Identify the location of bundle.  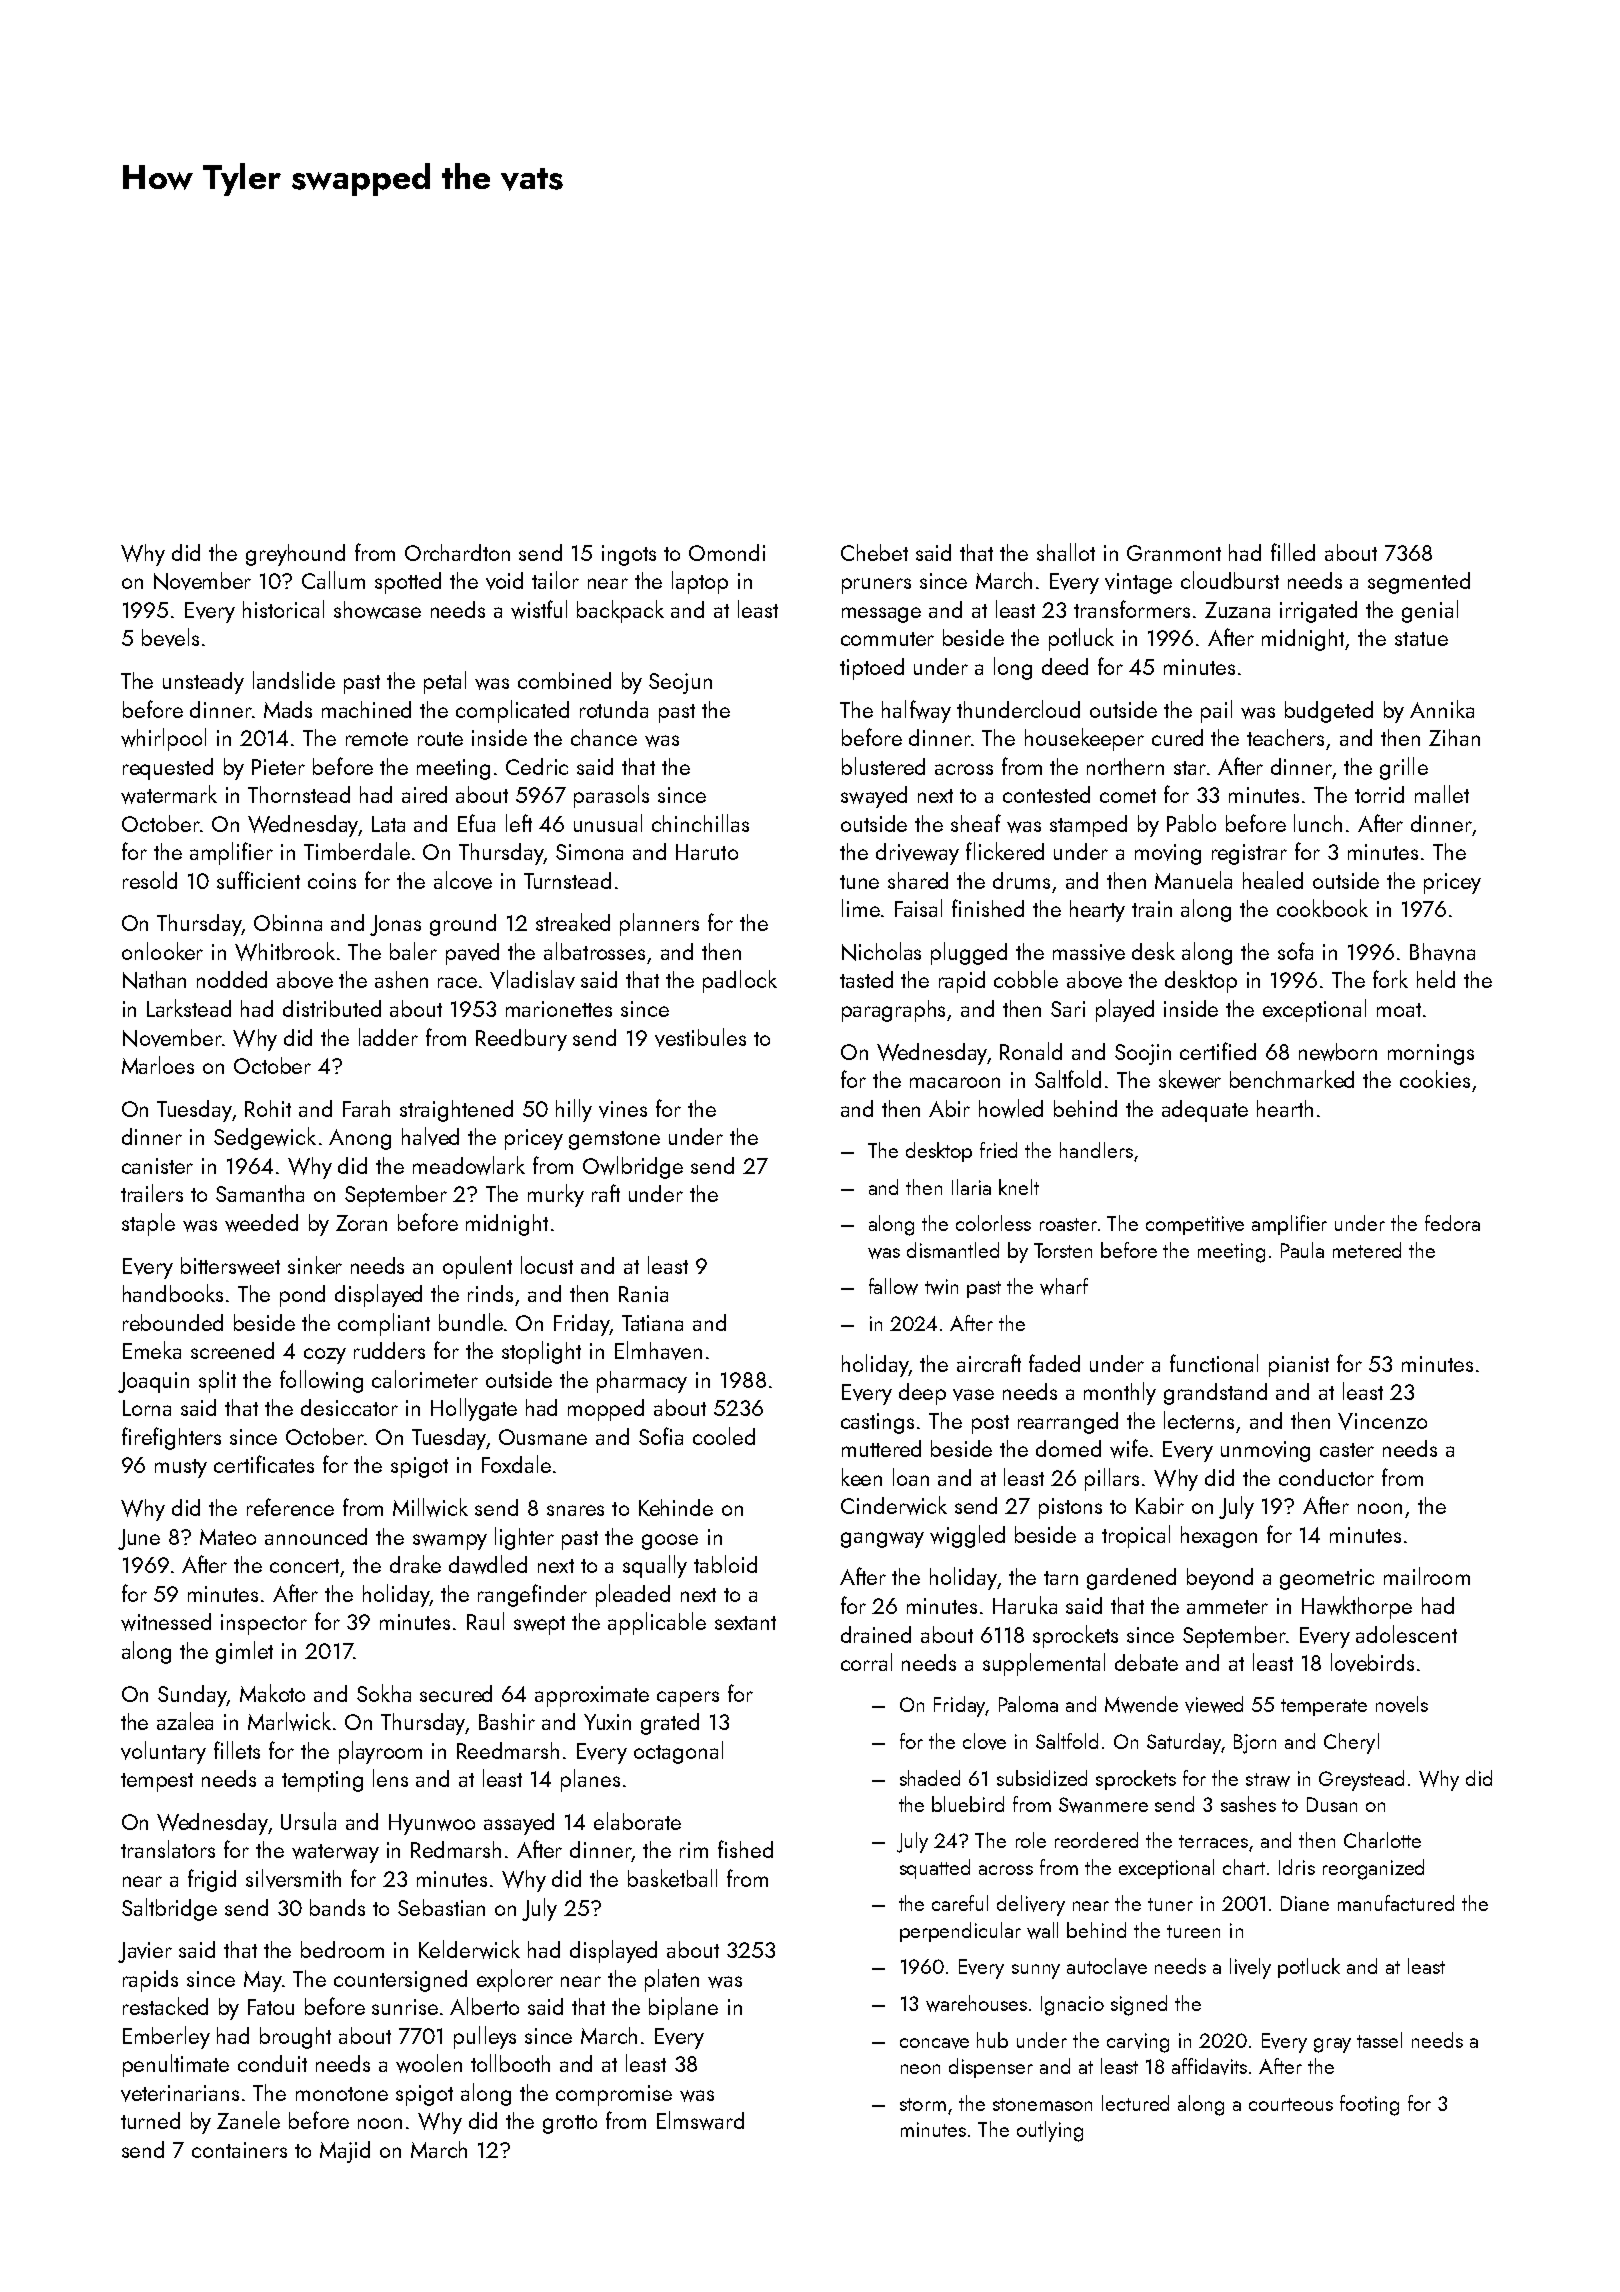
(471, 1322).
